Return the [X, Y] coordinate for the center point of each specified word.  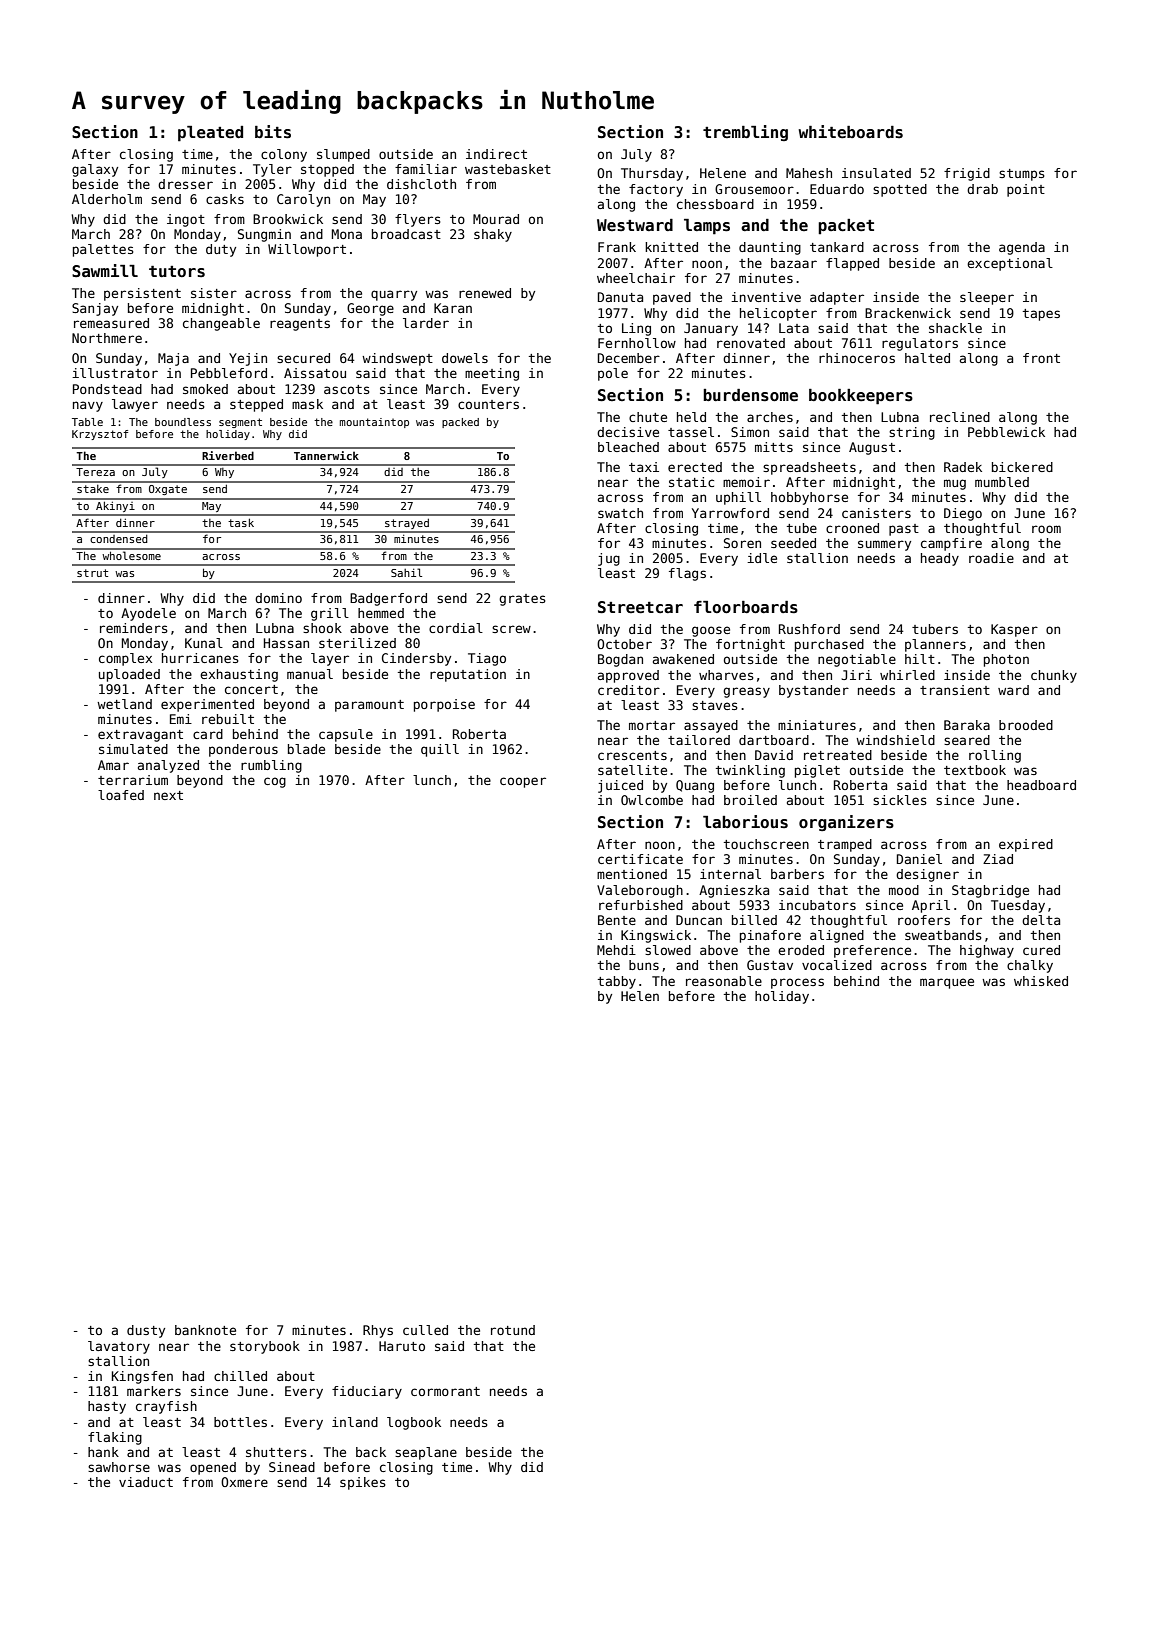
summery [884, 545]
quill [440, 750]
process [797, 983]
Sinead [292, 1467]
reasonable [724, 981]
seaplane [426, 1453]
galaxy [95, 170]
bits [273, 132]
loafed [121, 795]
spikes [363, 1483]
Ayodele [148, 614]
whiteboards [851, 132]
